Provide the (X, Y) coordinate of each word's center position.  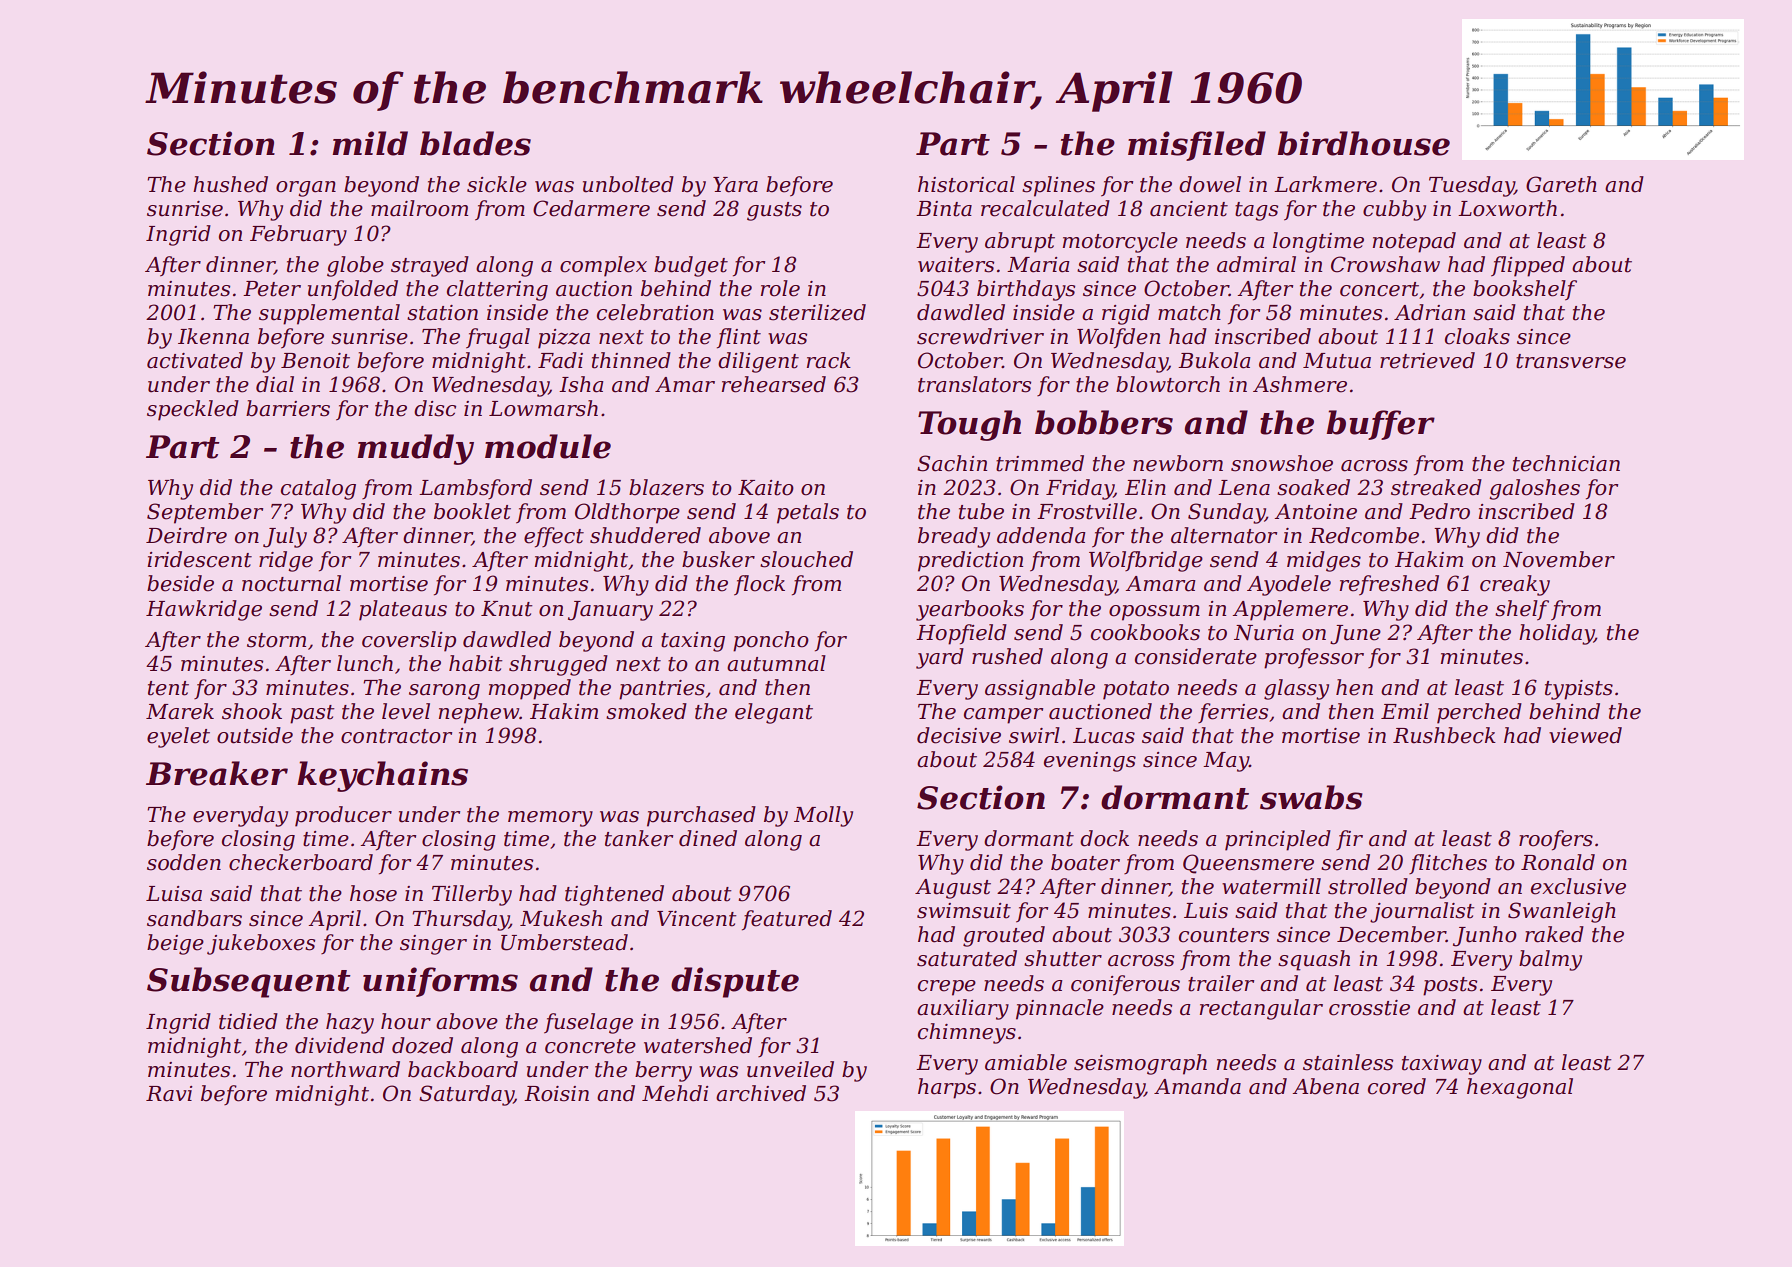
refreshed (1389, 585)
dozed (422, 1045)
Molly (823, 816)
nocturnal (291, 583)
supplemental (329, 314)
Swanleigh (1562, 912)
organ (306, 189)
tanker (639, 838)
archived (761, 1093)
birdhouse (1363, 143)
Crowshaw (1385, 264)
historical (966, 184)
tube (981, 511)
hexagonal (1520, 1088)
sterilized (817, 312)
